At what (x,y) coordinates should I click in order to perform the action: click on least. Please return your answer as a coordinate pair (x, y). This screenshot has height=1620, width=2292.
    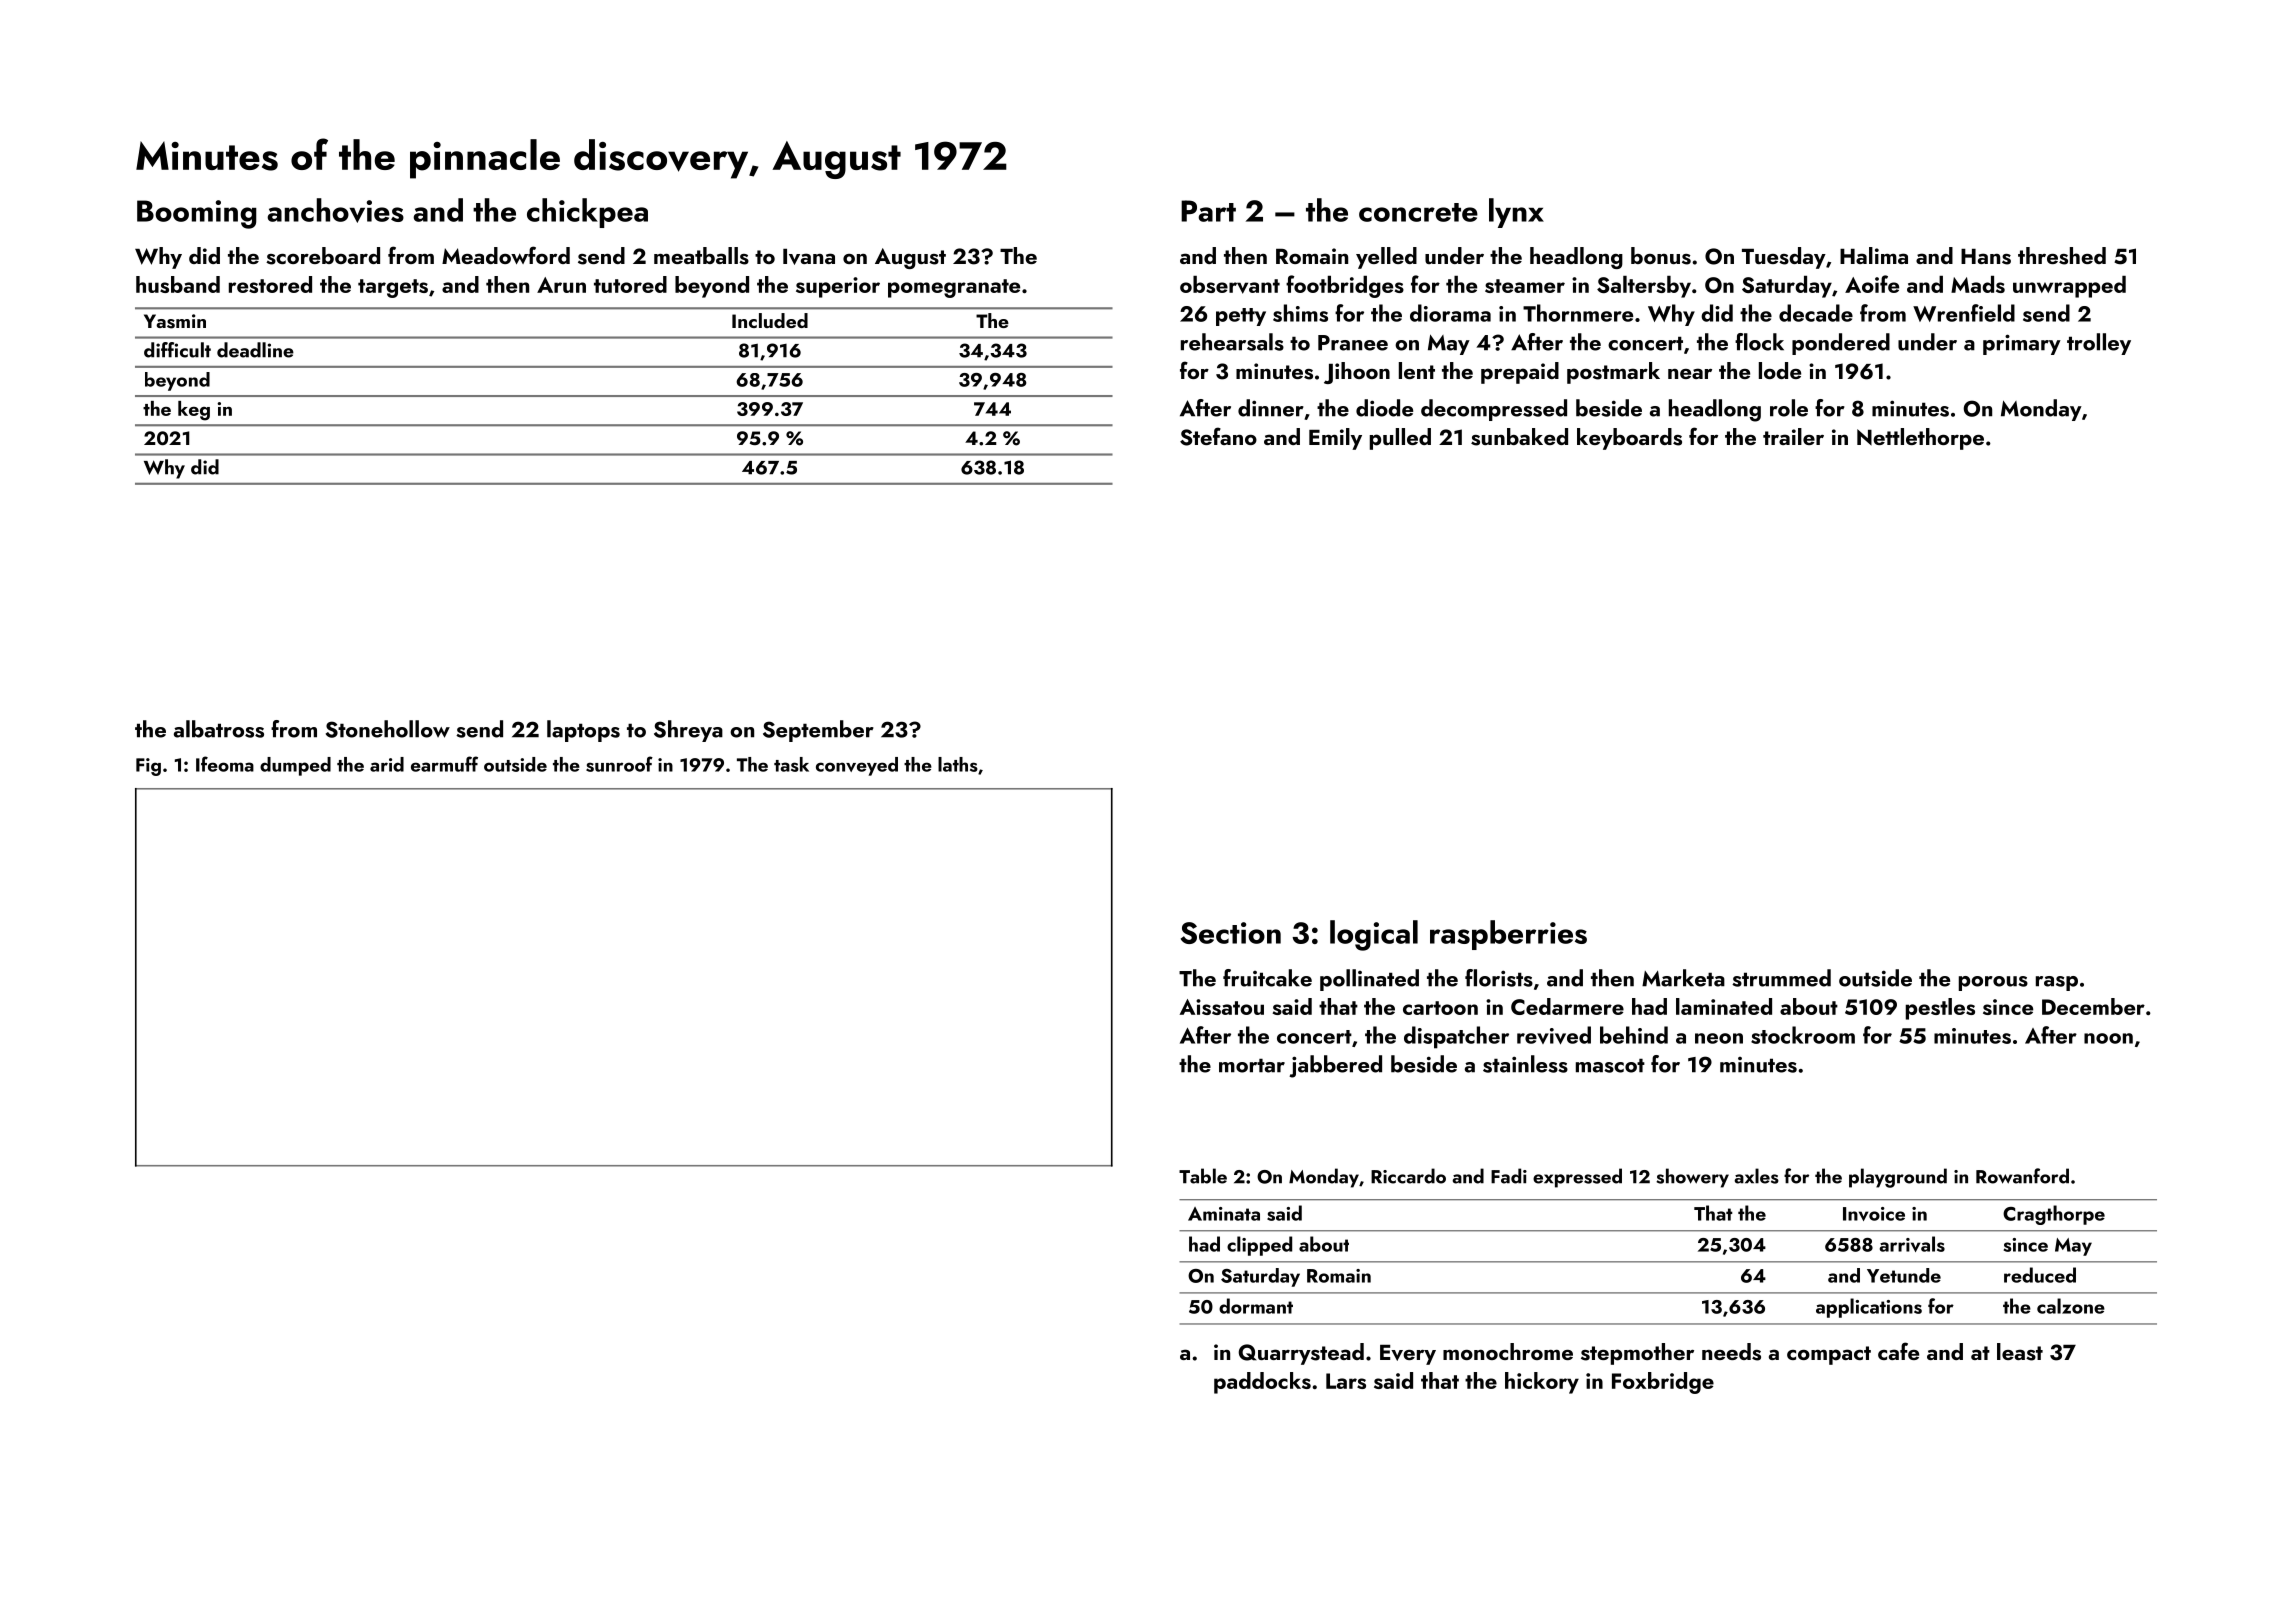
    Looking at the image, I should click on (2020, 1352).
